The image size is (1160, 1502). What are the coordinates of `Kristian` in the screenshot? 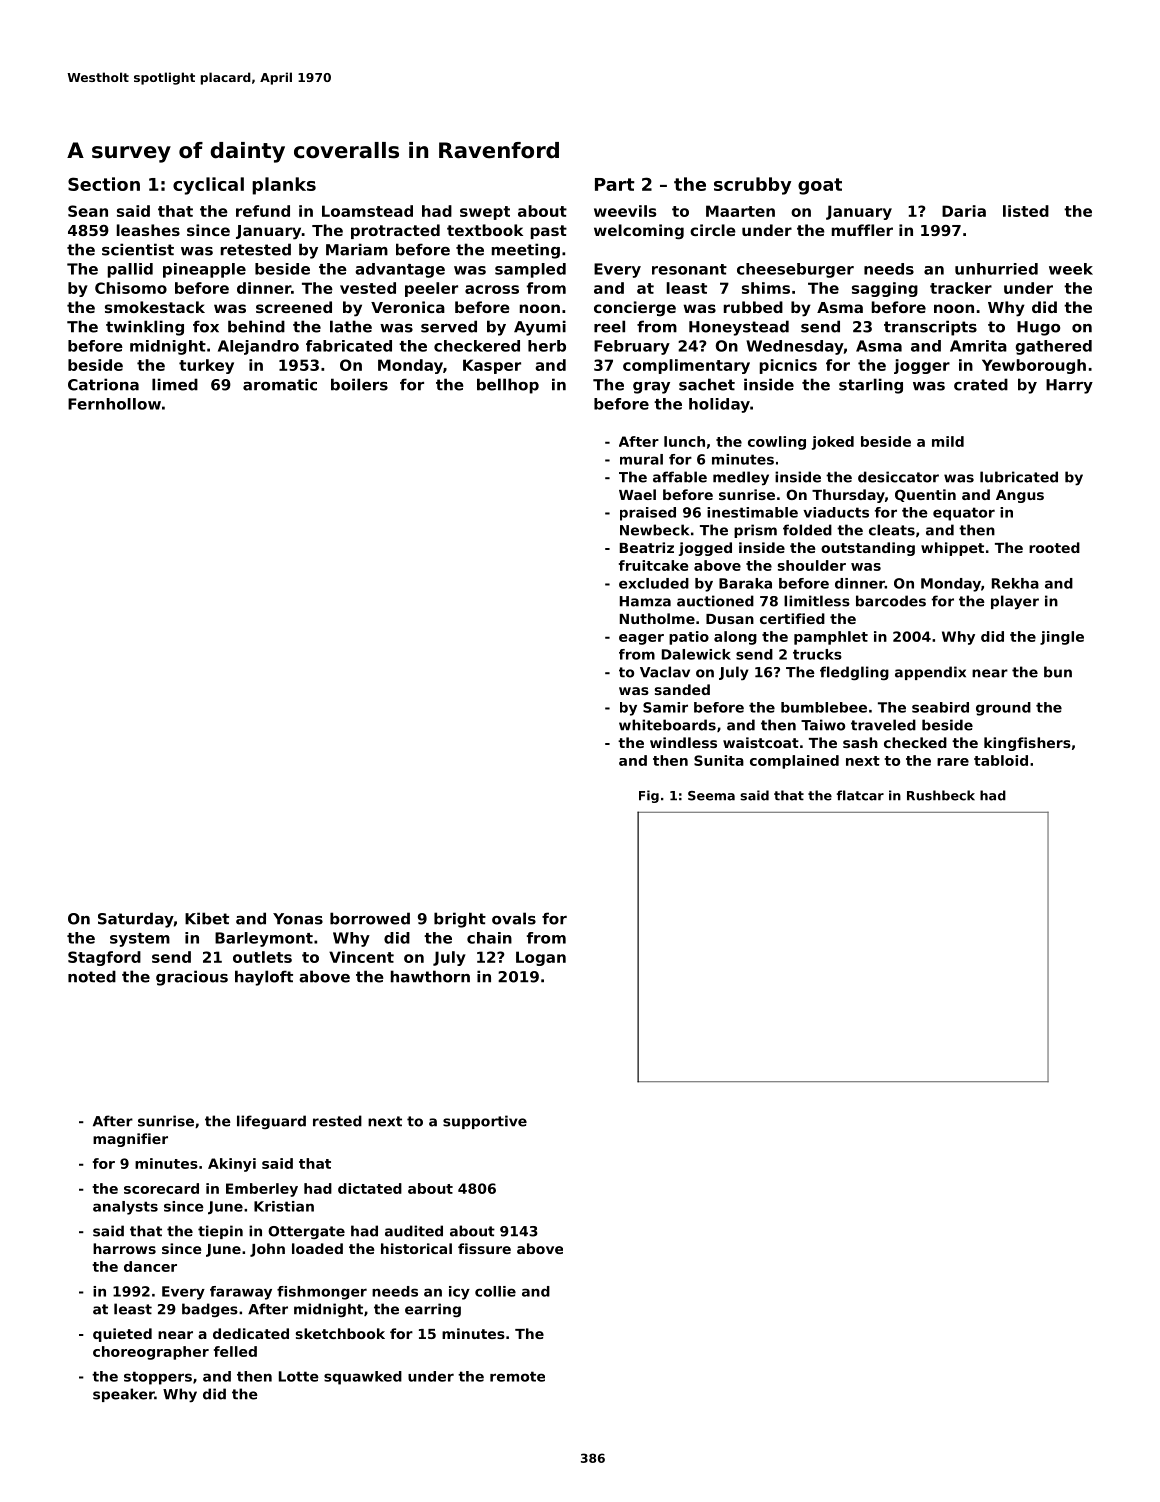 It's located at (284, 1206).
